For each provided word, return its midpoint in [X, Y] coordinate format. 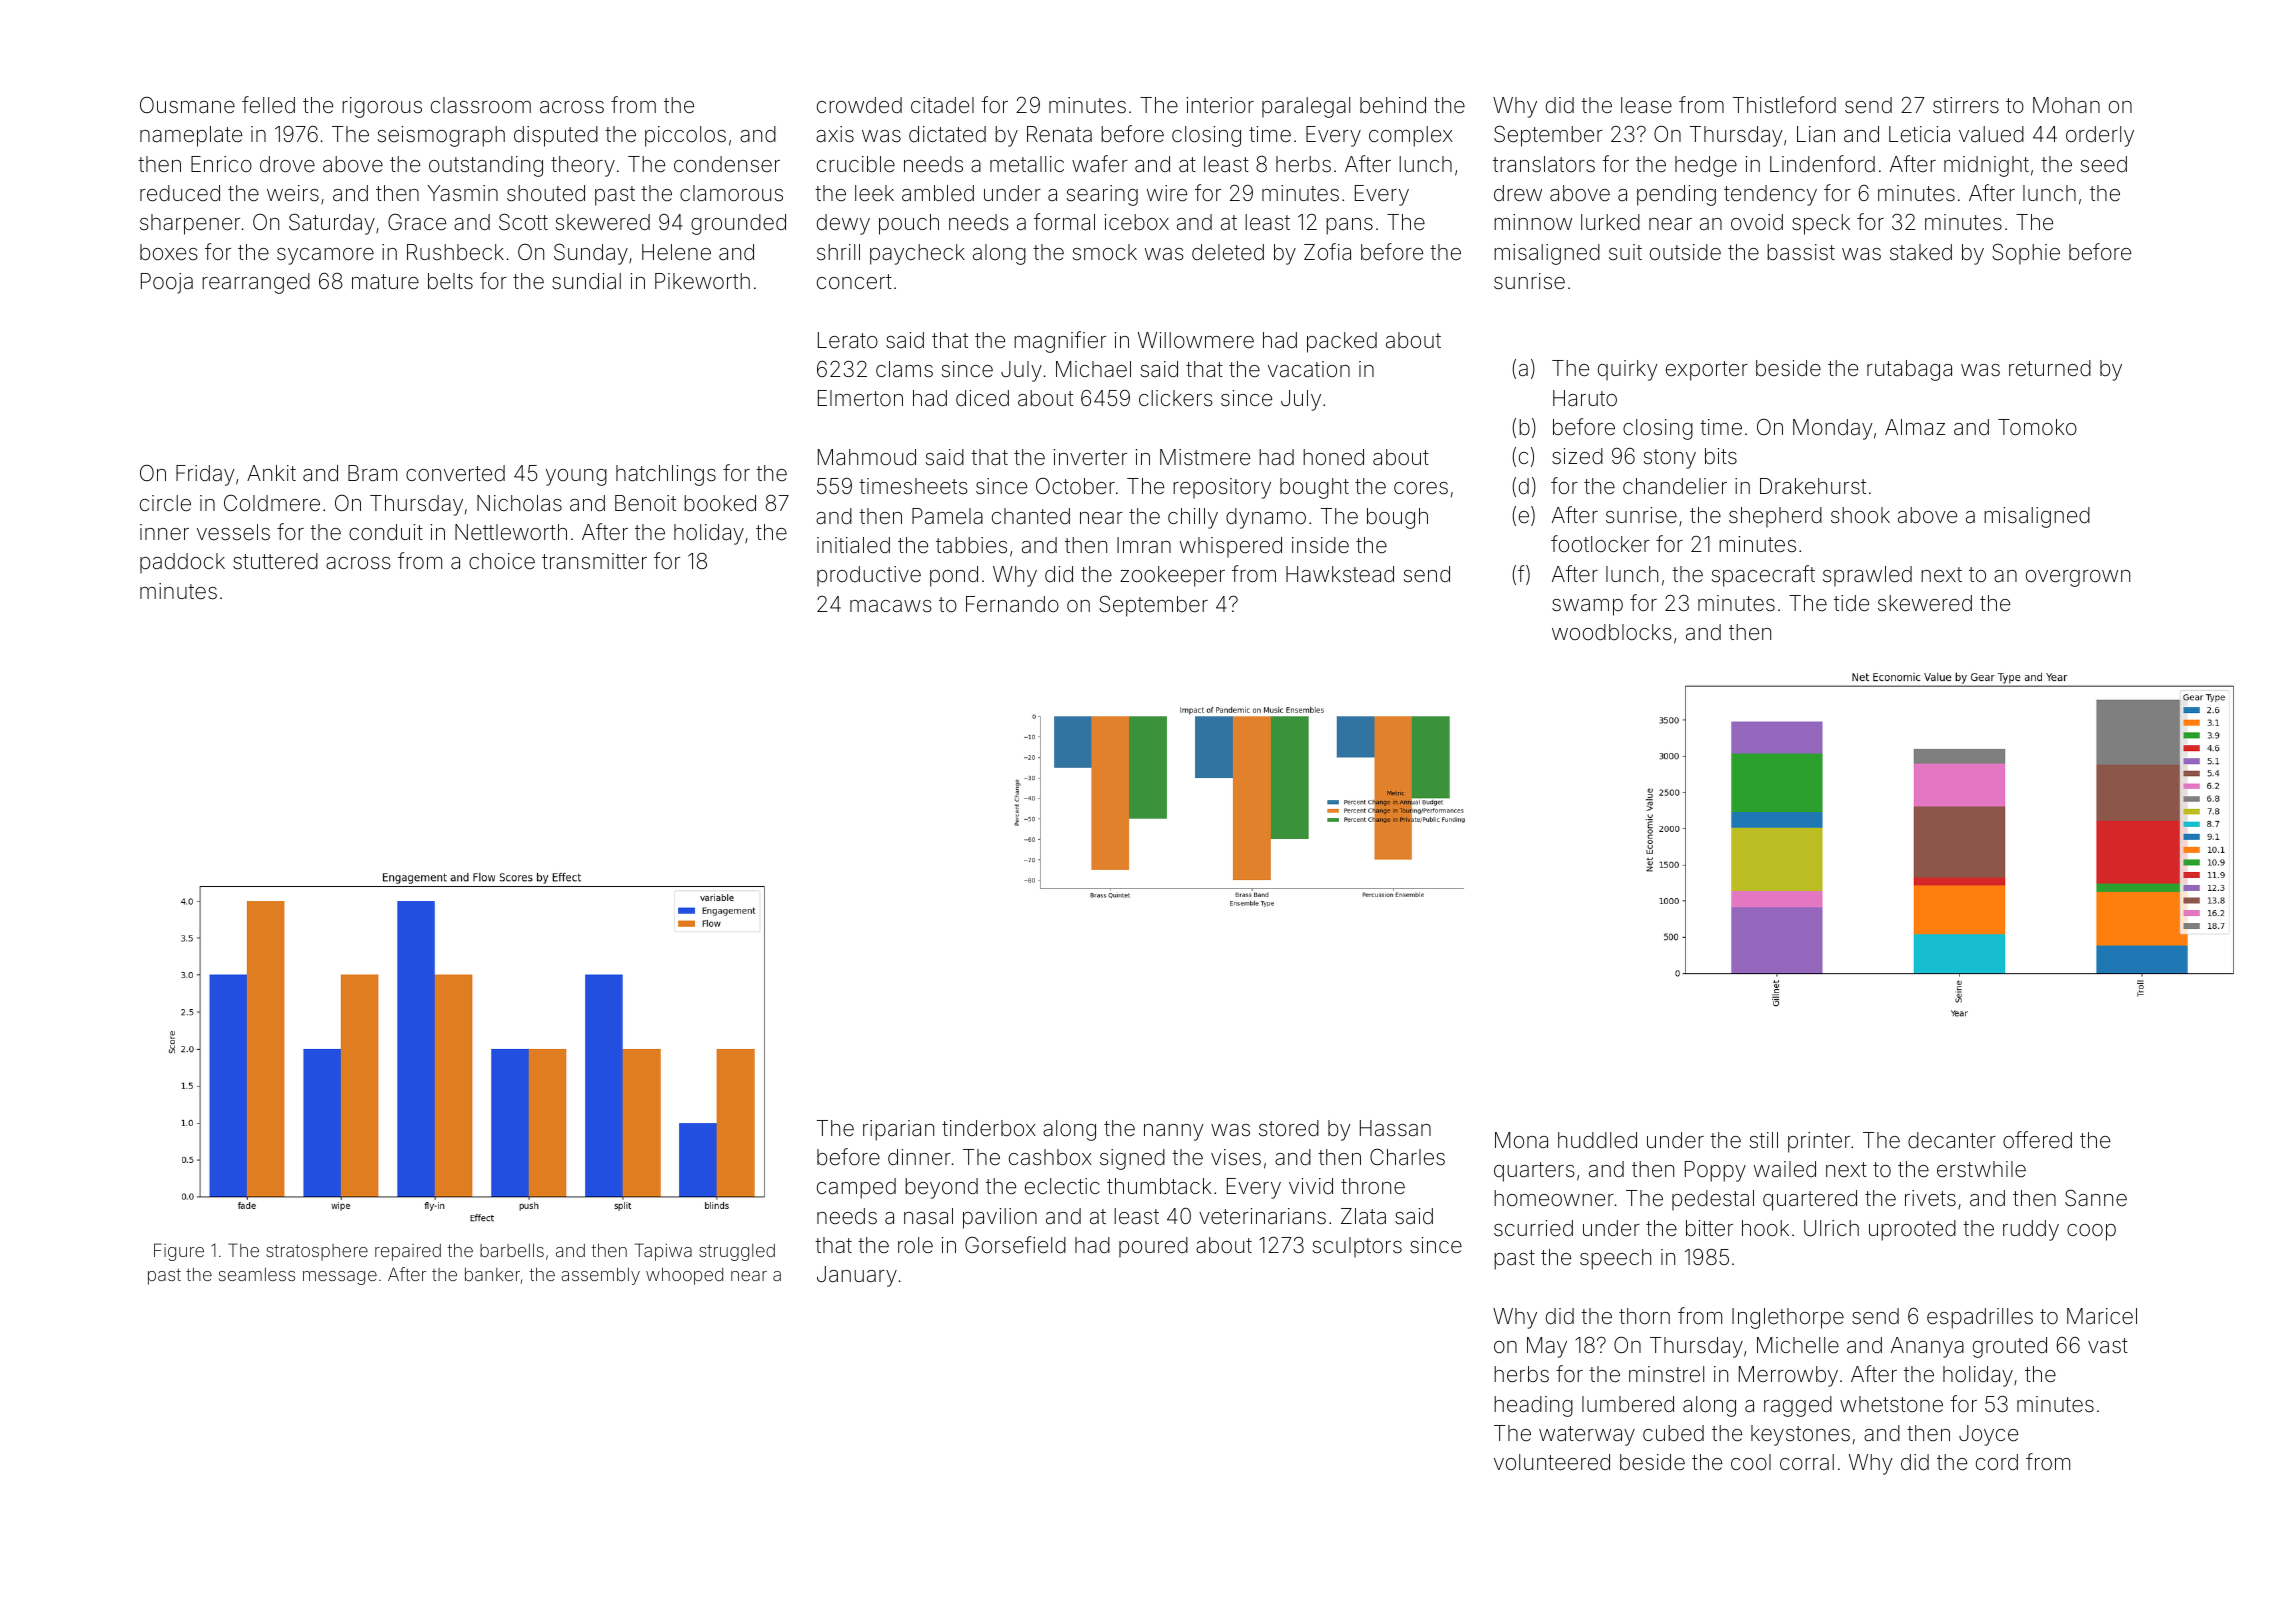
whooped [684, 1276]
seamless [257, 1274]
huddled [1597, 1140]
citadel [942, 105]
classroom [481, 105]
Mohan [2066, 105]
